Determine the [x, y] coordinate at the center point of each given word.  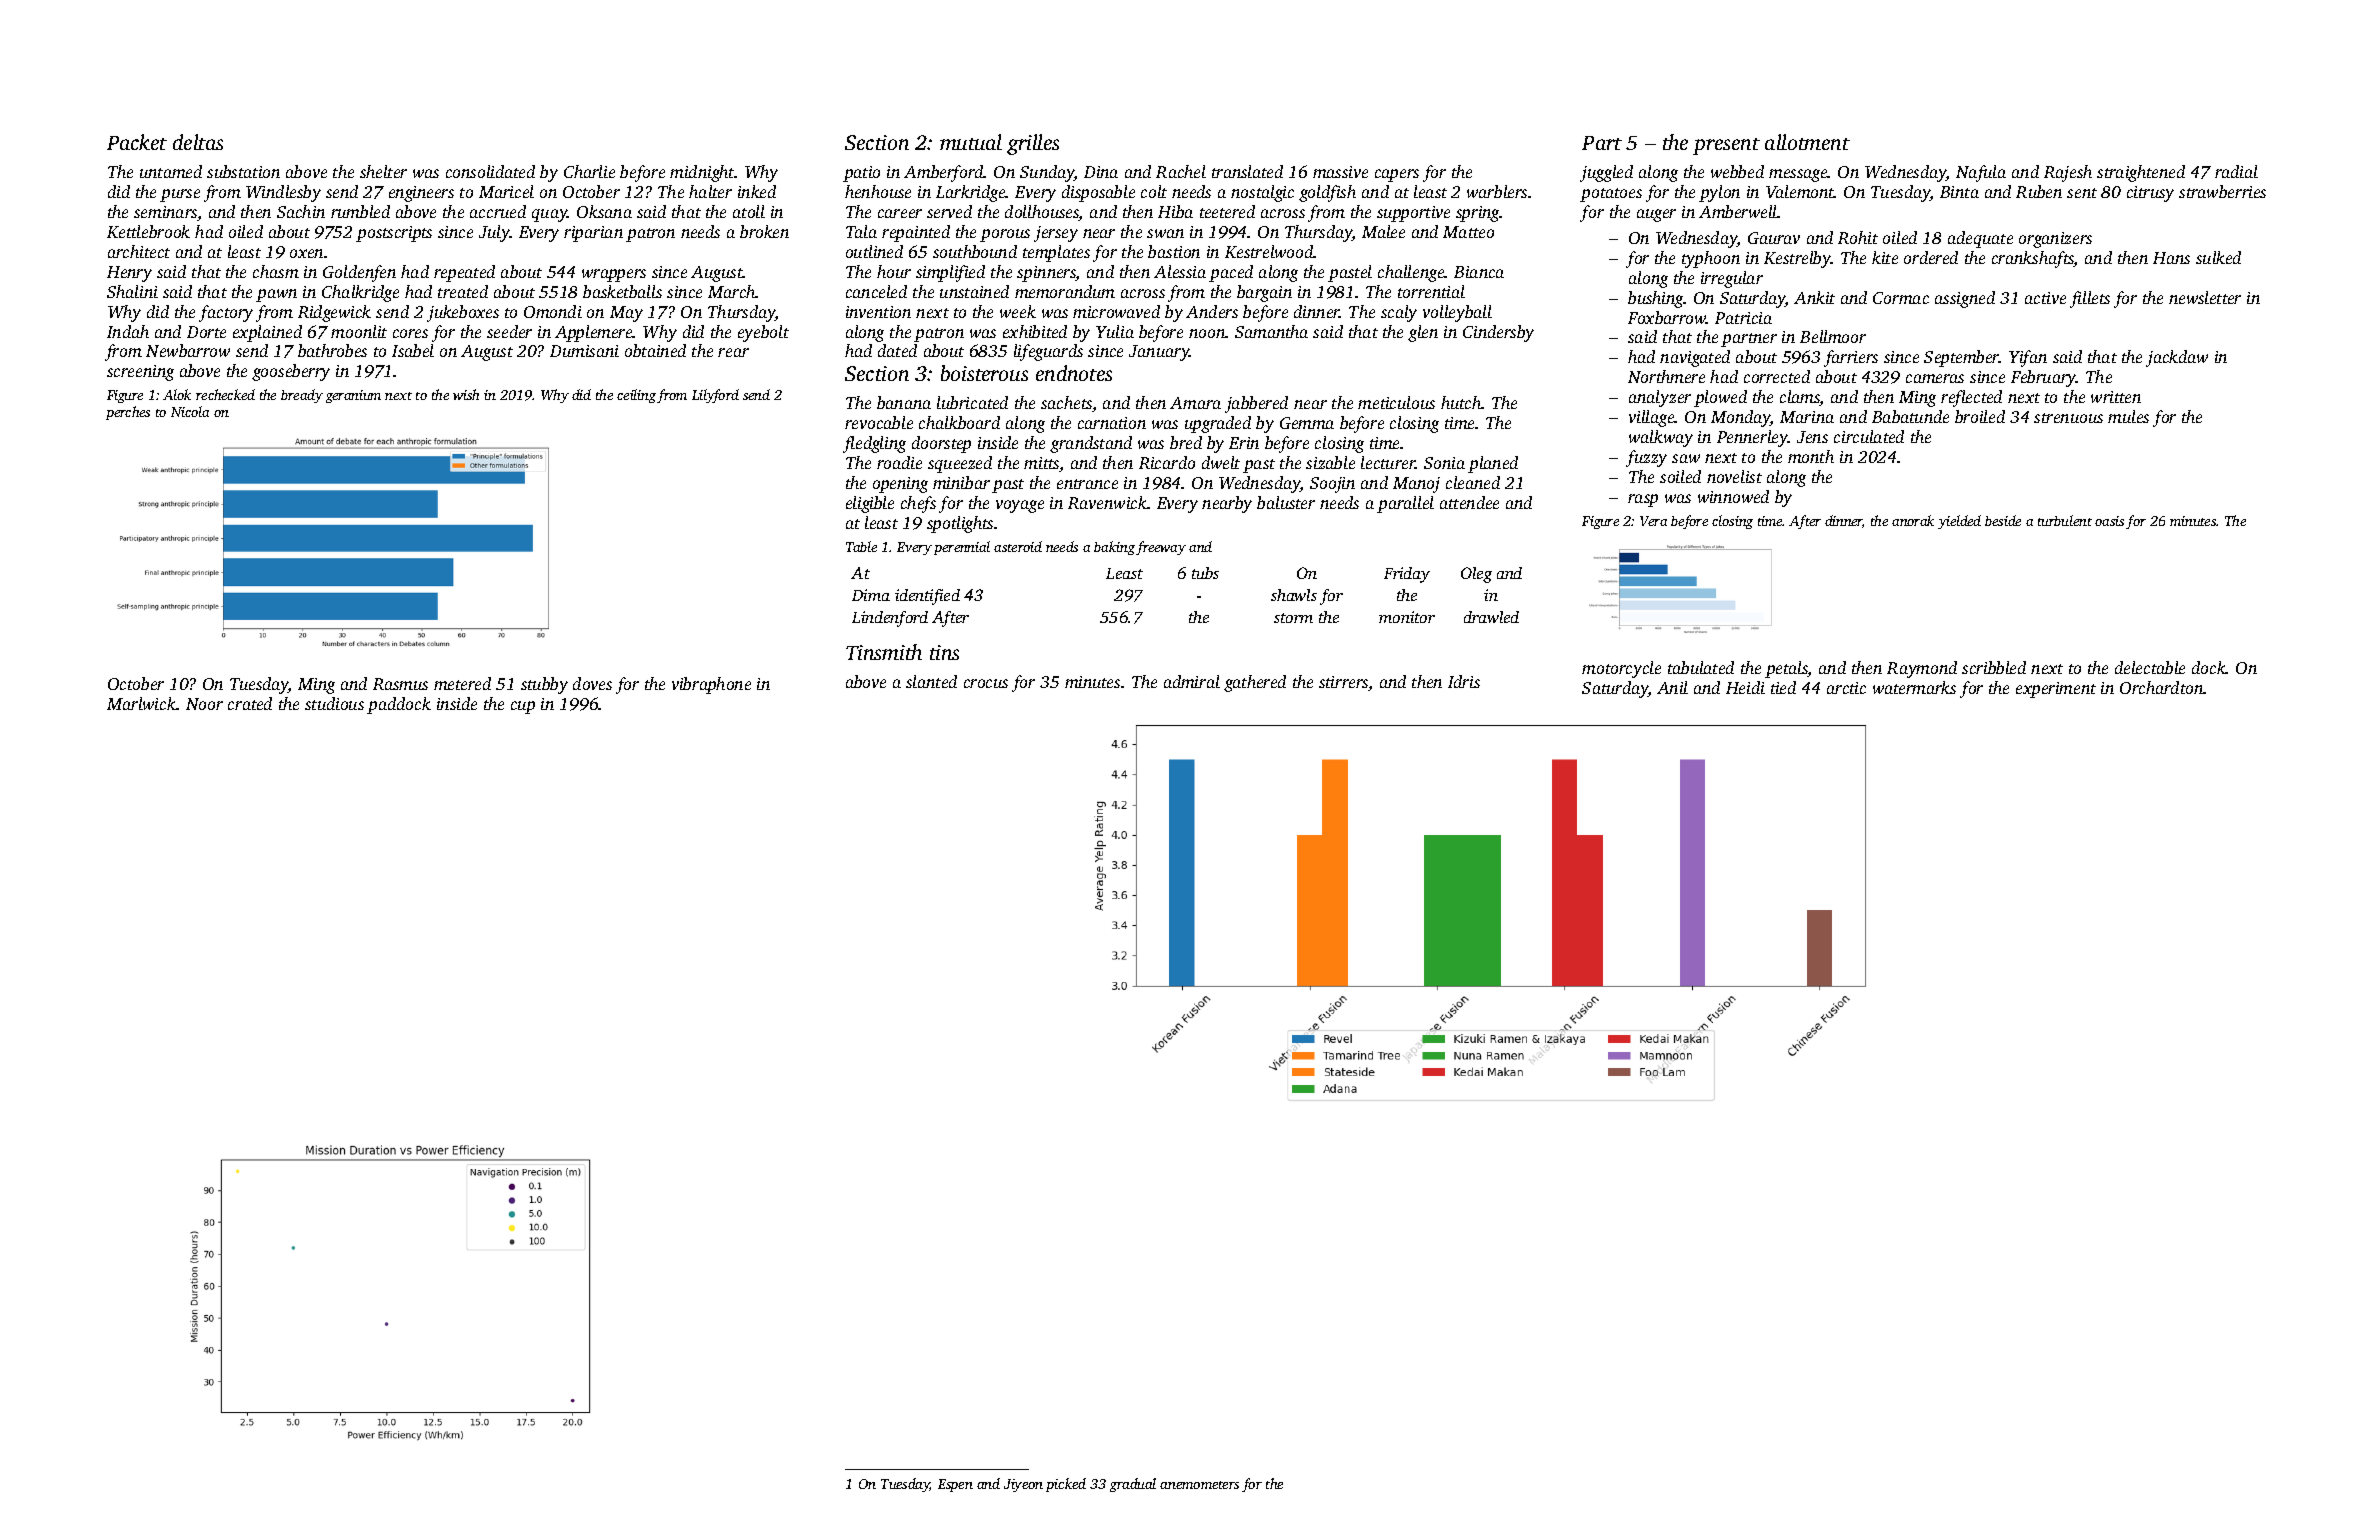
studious [334, 703]
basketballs [622, 291]
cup [523, 707]
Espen [955, 1485]
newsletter [2205, 297]
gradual [1133, 1485]
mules [2128, 416]
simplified [950, 273]
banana [904, 402]
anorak [1913, 520]
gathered [1255, 683]
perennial [962, 548]
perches [128, 413]
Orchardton [2162, 687]
